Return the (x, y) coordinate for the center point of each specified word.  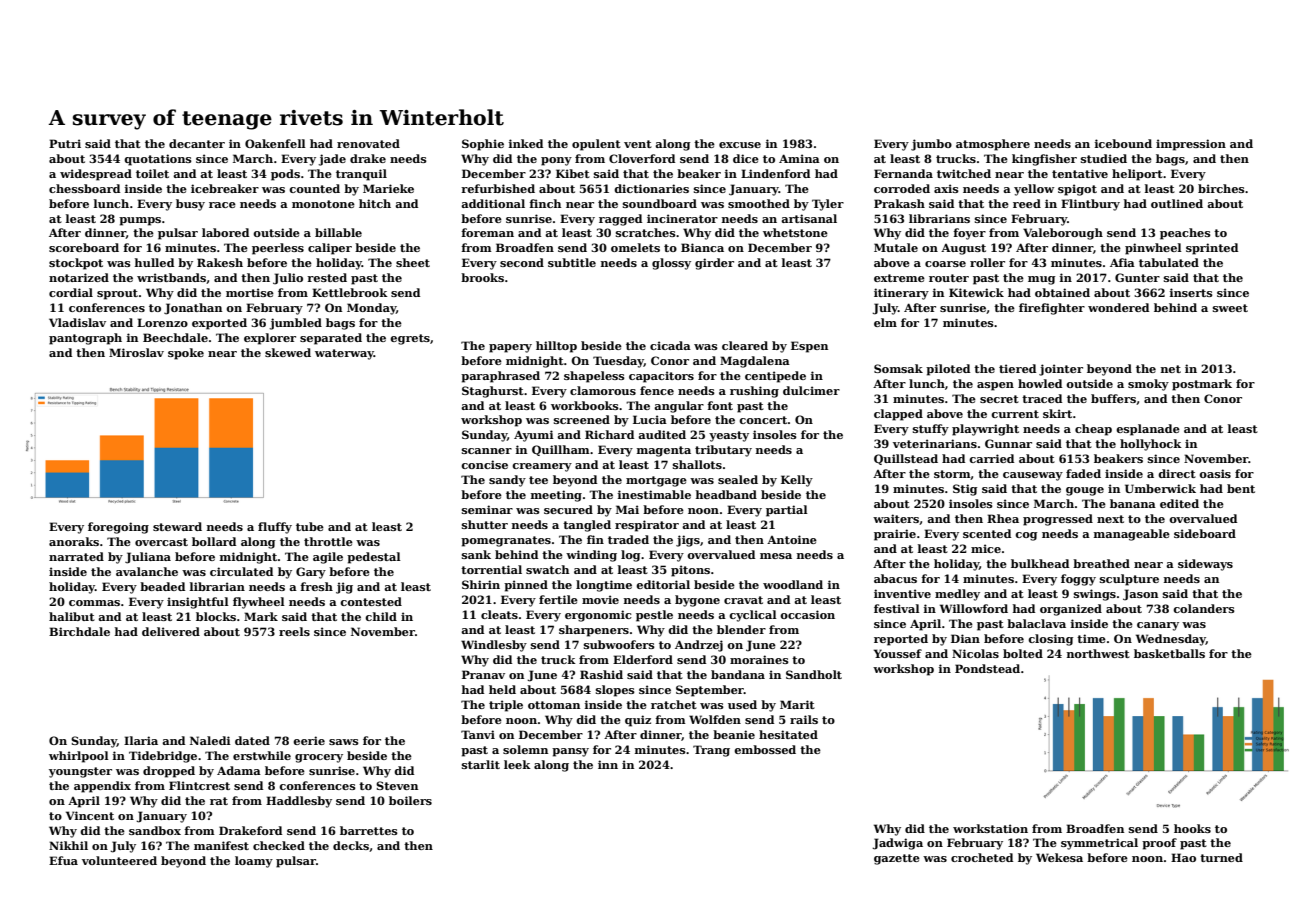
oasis (1215, 473)
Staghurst (493, 392)
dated (252, 740)
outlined (1177, 203)
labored (225, 232)
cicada (670, 345)
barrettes (369, 830)
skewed (288, 352)
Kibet (573, 173)
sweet (1230, 308)
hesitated (788, 734)
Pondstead (987, 668)
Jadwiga (897, 844)
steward (177, 526)
